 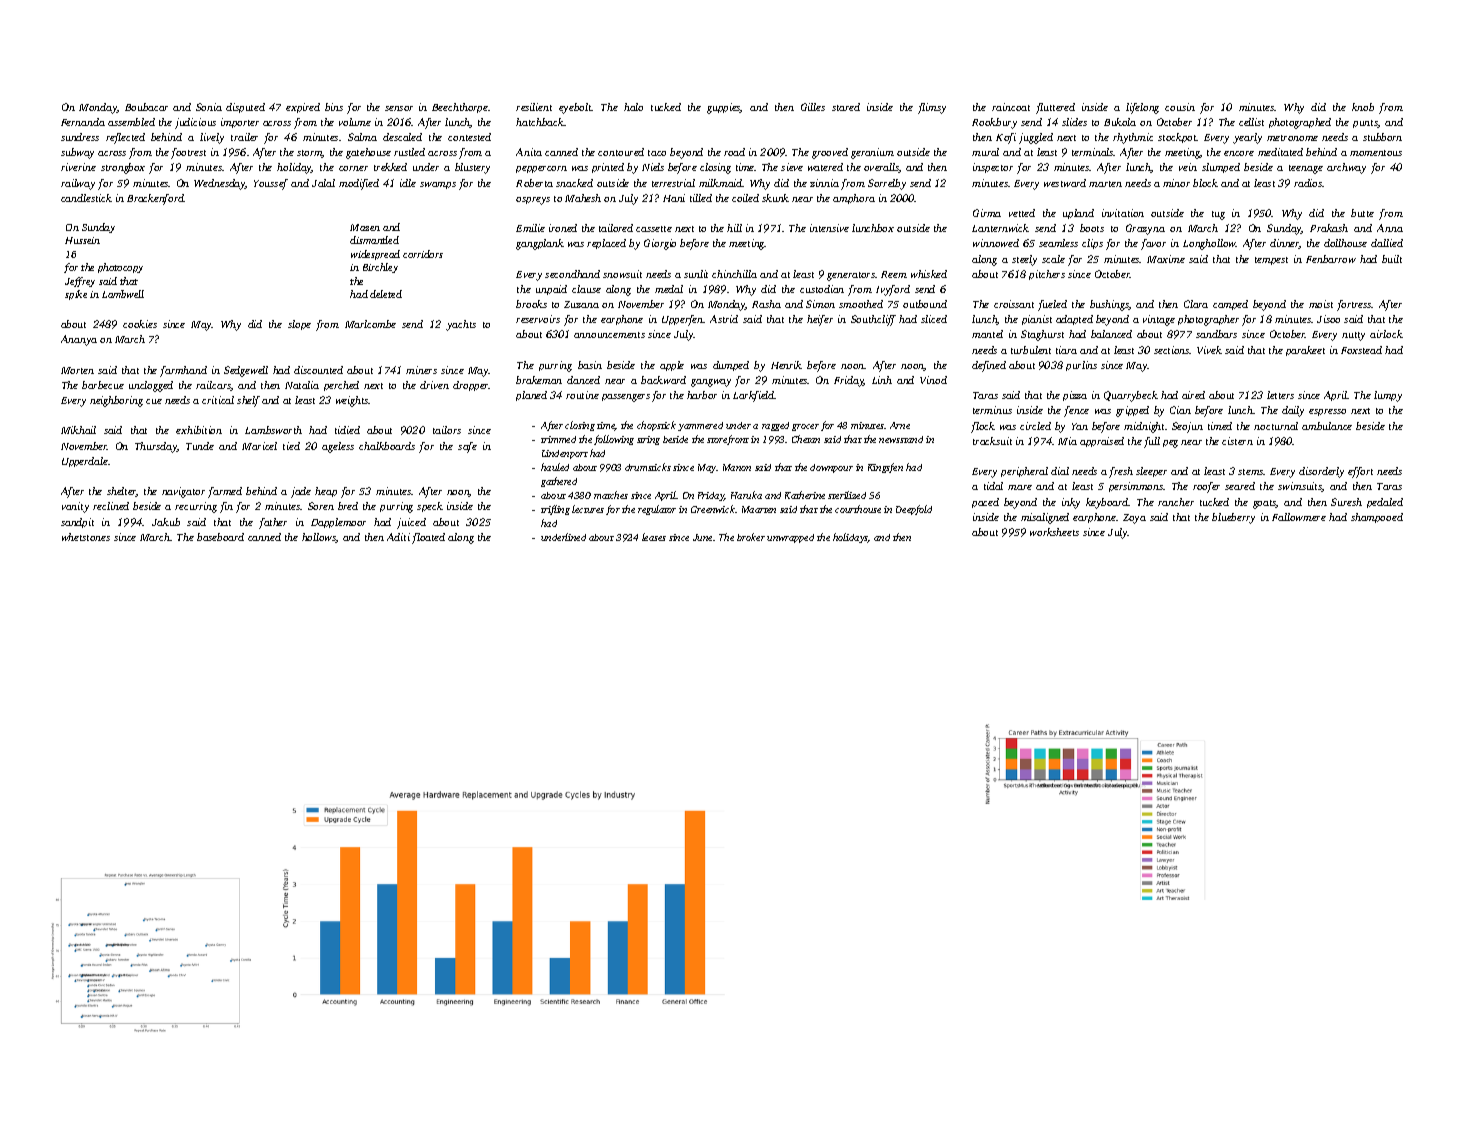 I want to click on lumpy, so click(x=1388, y=396).
